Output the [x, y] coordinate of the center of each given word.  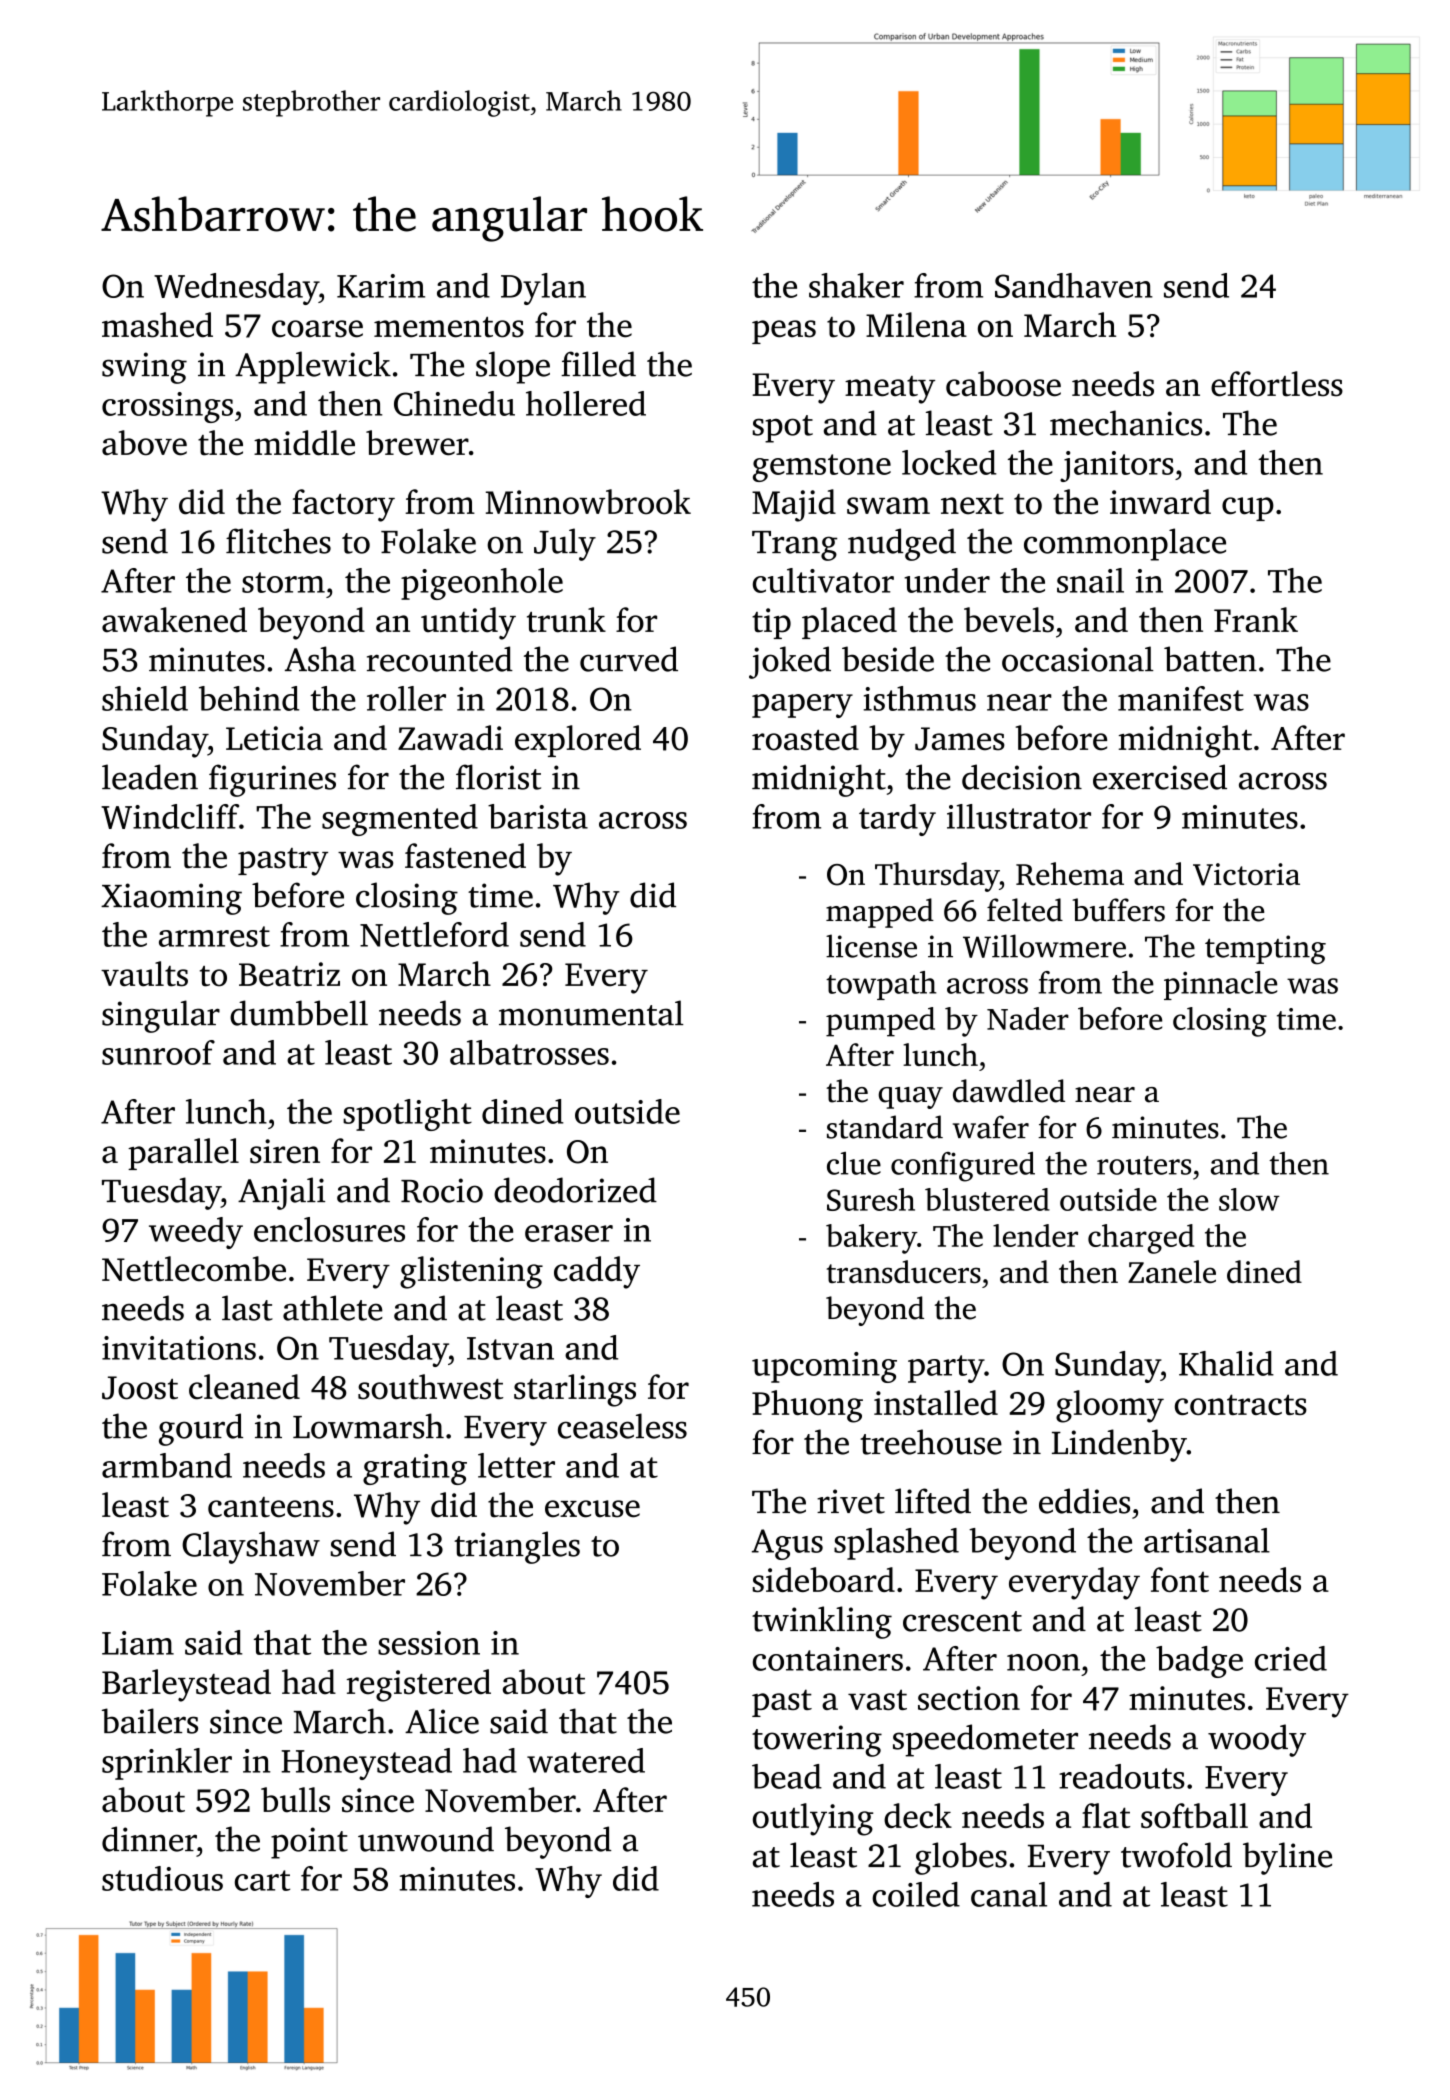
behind [249, 698]
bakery [871, 1239]
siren [285, 1151]
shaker [856, 285]
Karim [381, 286]
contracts [1241, 1404]
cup [1248, 509]
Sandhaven [1074, 285]
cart [262, 1880]
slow [1249, 1199]
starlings [575, 1390]
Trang [794, 546]
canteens [271, 1507]
